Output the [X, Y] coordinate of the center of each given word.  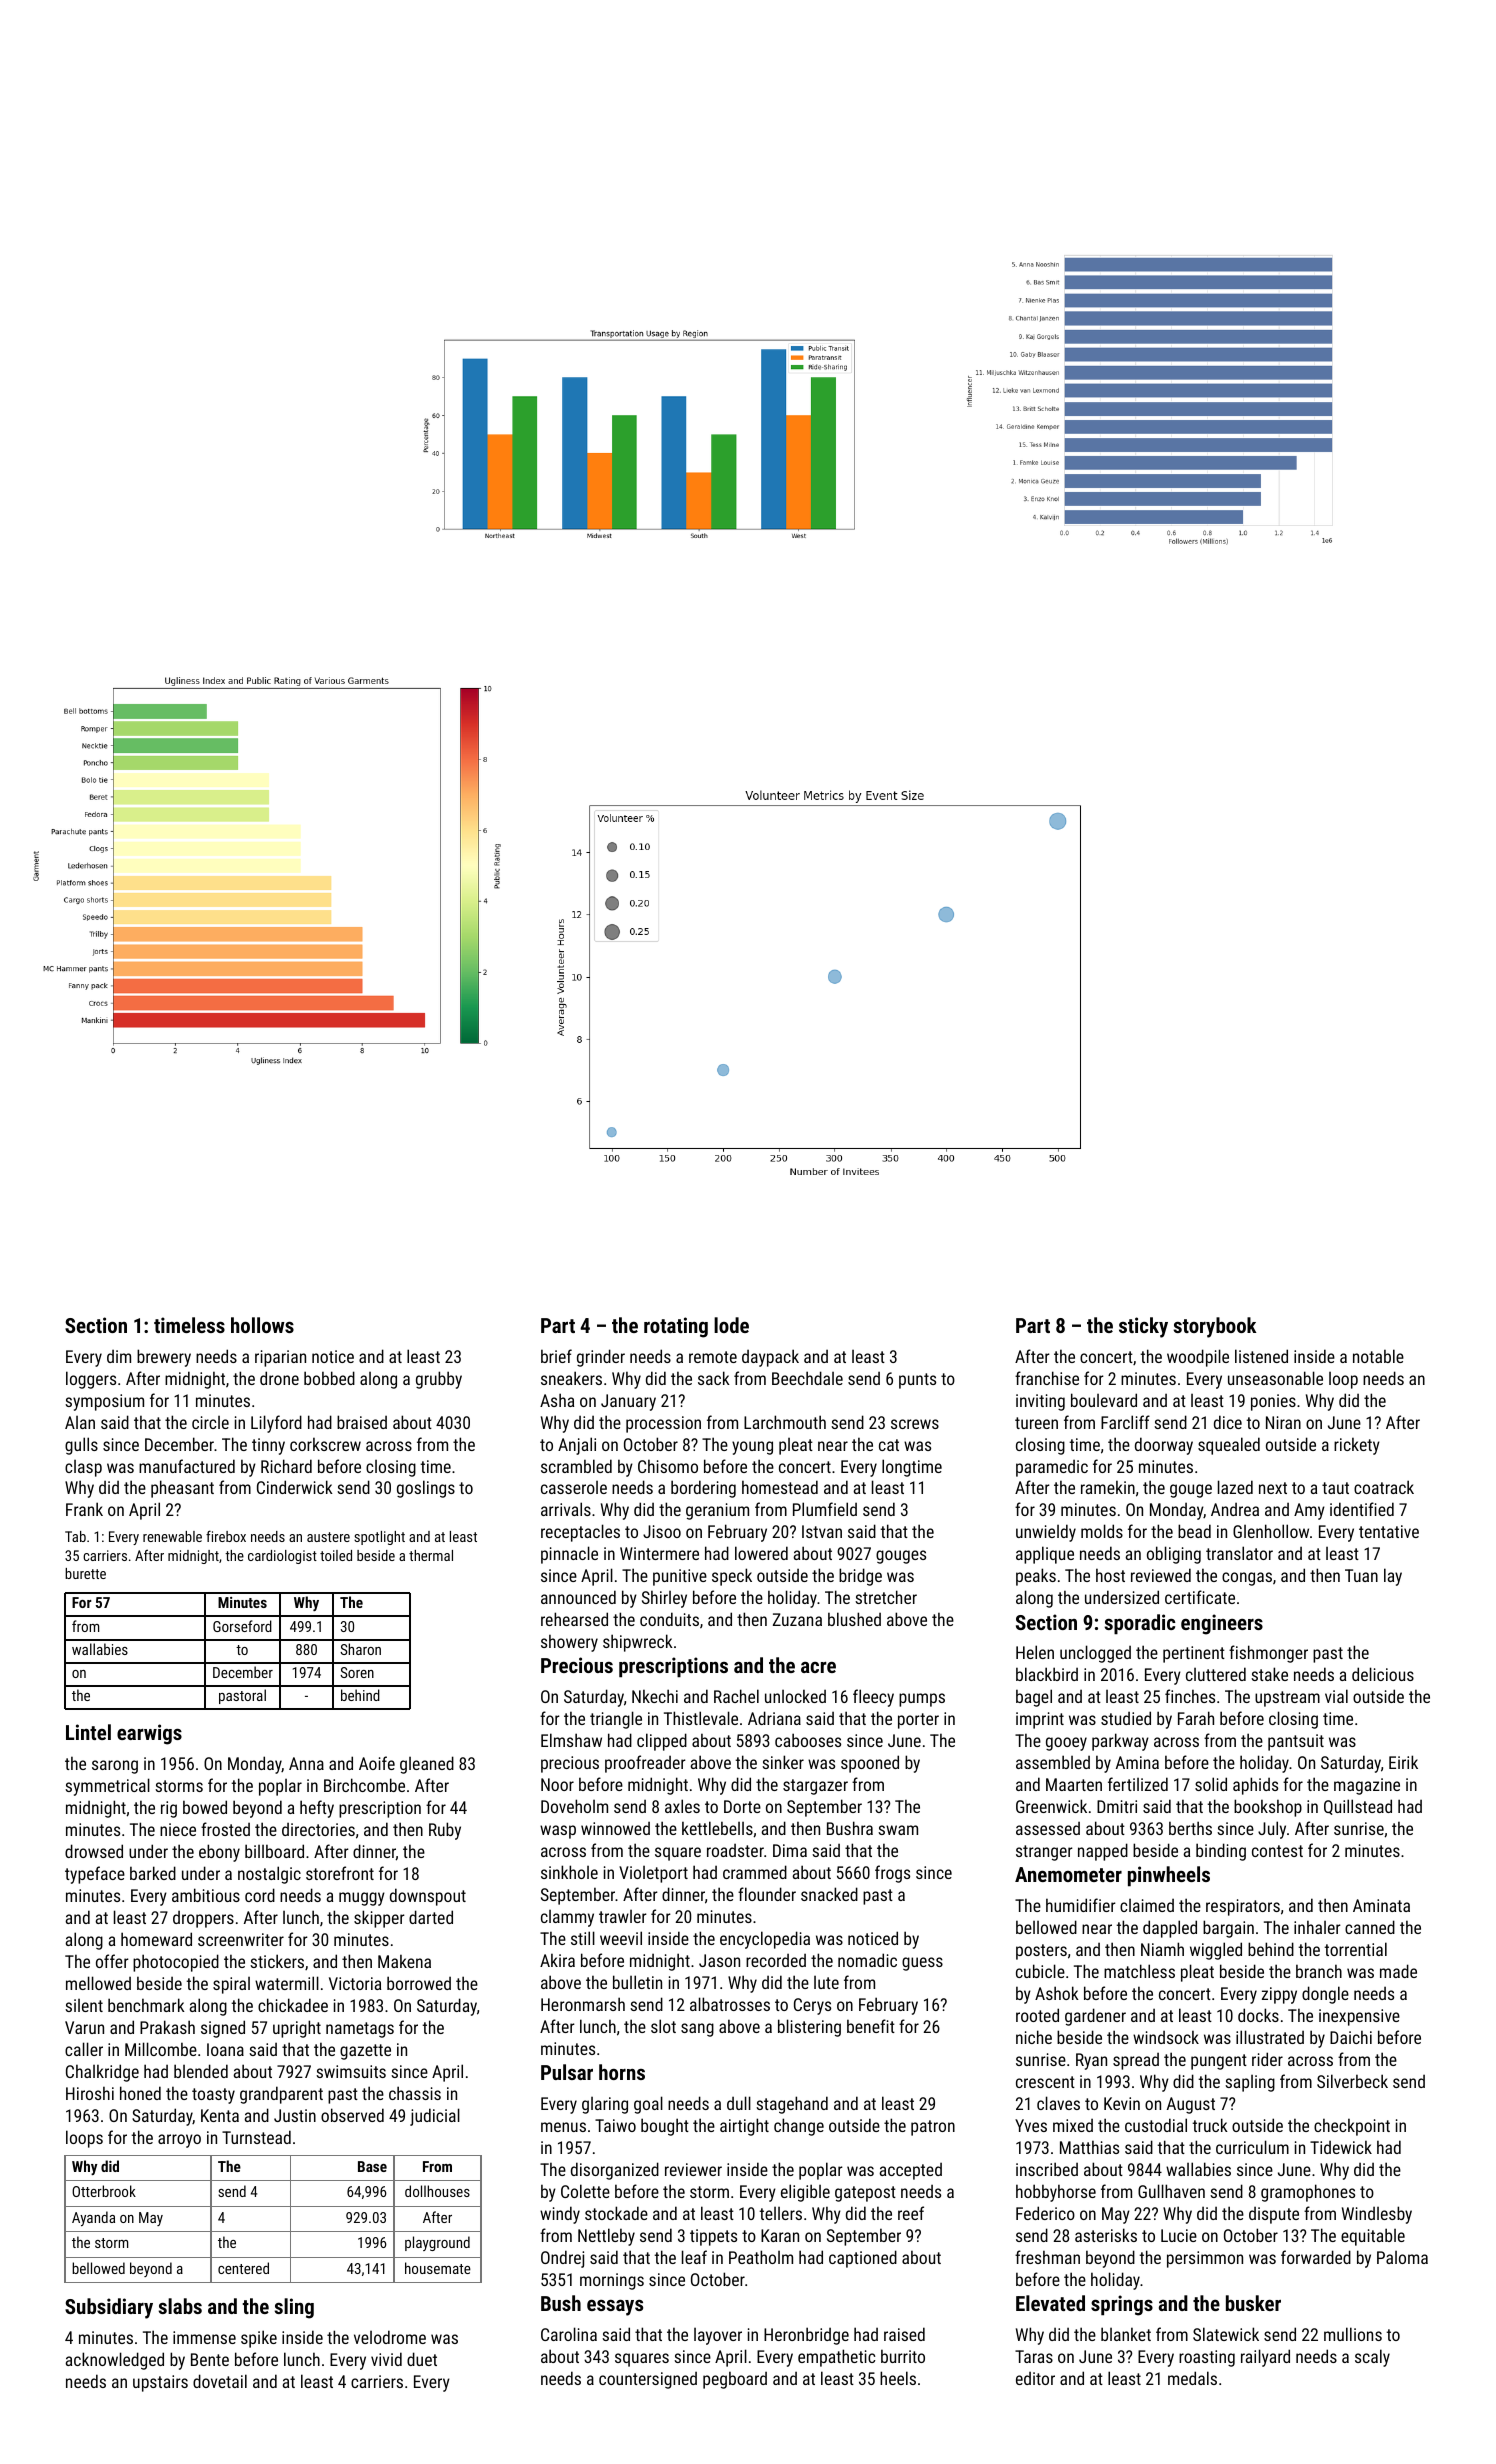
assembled [1053, 1762]
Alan [80, 1422]
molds [1102, 1531]
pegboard [735, 2380]
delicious [1383, 1674]
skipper [379, 1919]
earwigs [149, 1734]
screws [915, 1424]
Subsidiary [109, 2308]
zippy [1279, 1995]
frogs [892, 1874]
